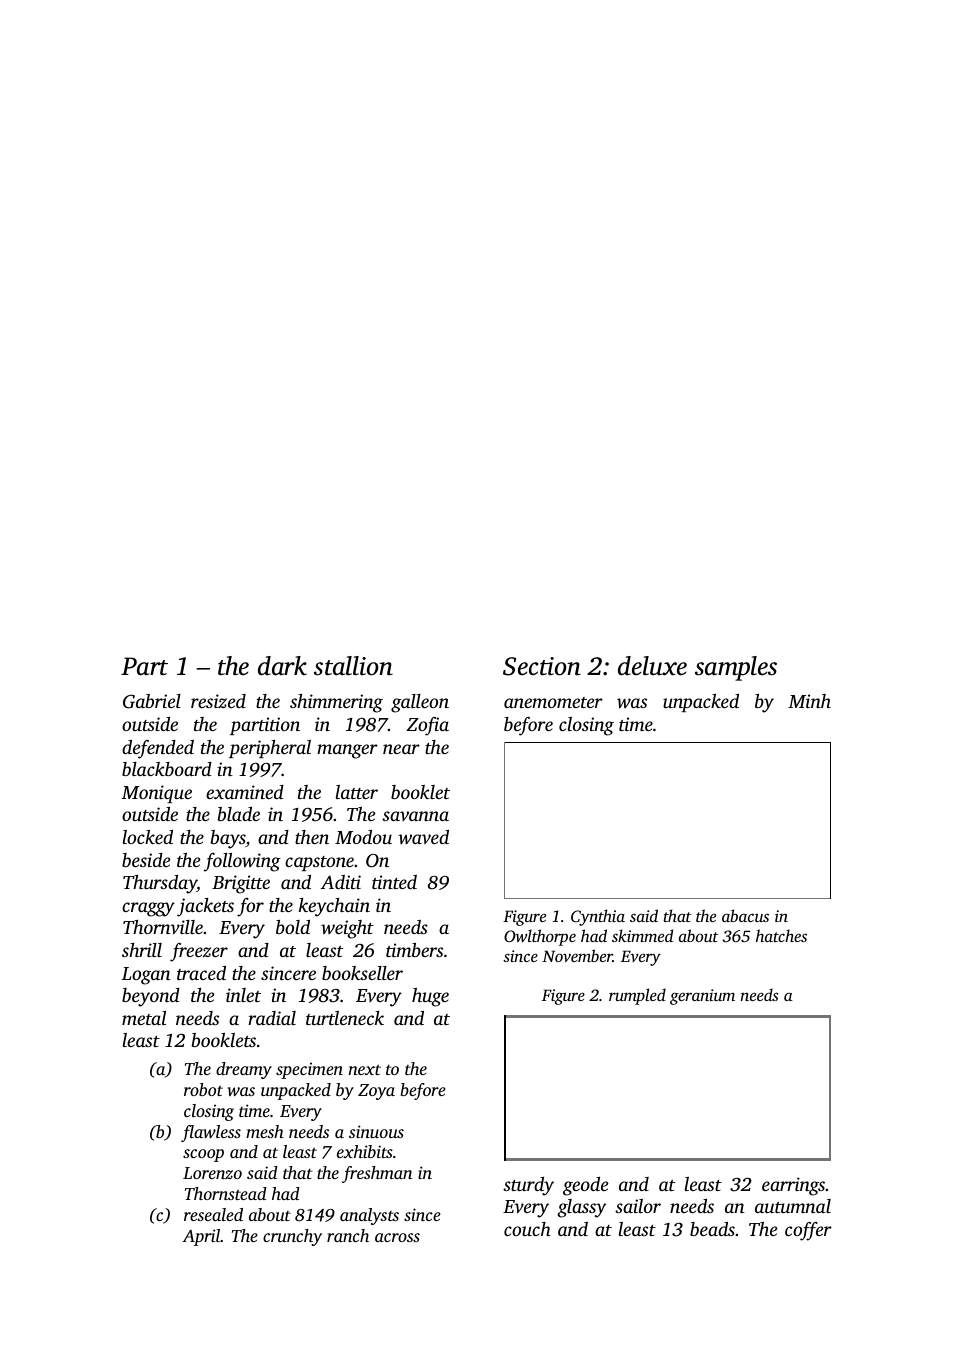 The width and height of the screenshot is (953, 1353). Describe the element at coordinates (745, 915) in the screenshot. I see `abacus` at that location.
